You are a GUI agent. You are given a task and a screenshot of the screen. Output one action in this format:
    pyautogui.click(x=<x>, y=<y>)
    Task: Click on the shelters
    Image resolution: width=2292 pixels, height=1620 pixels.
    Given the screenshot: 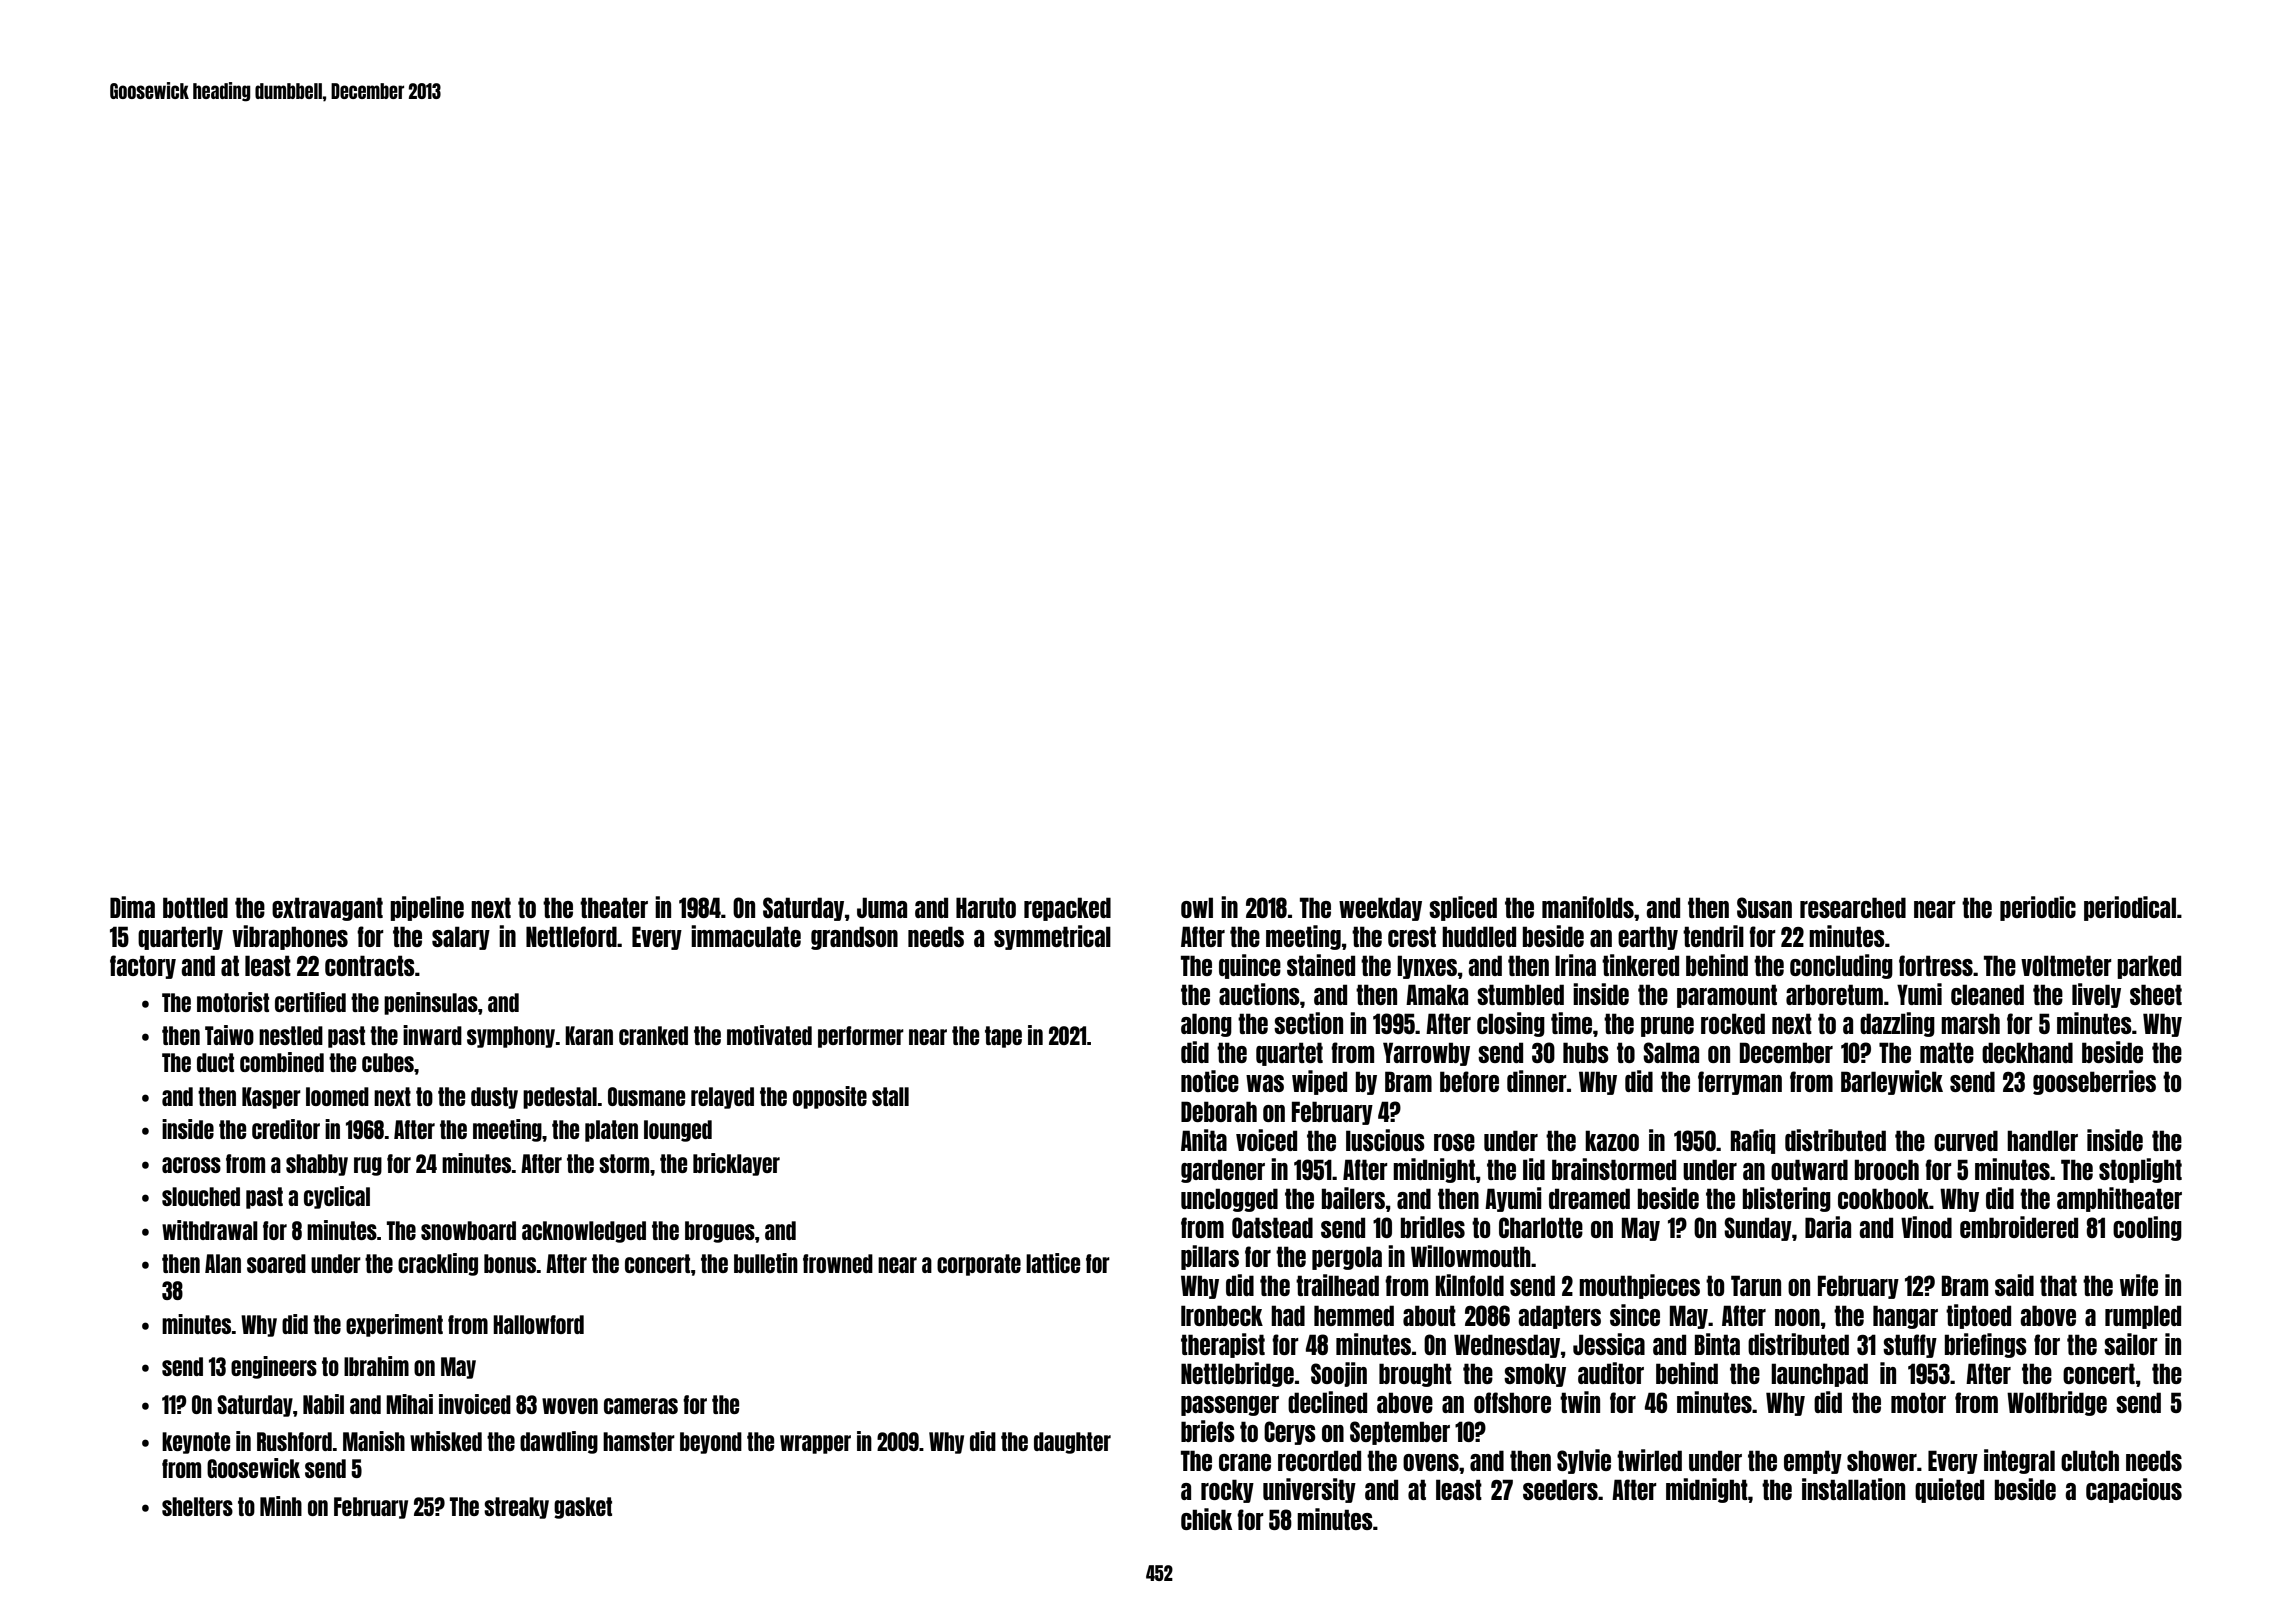 What is the action you would take?
    pyautogui.click(x=197, y=1506)
